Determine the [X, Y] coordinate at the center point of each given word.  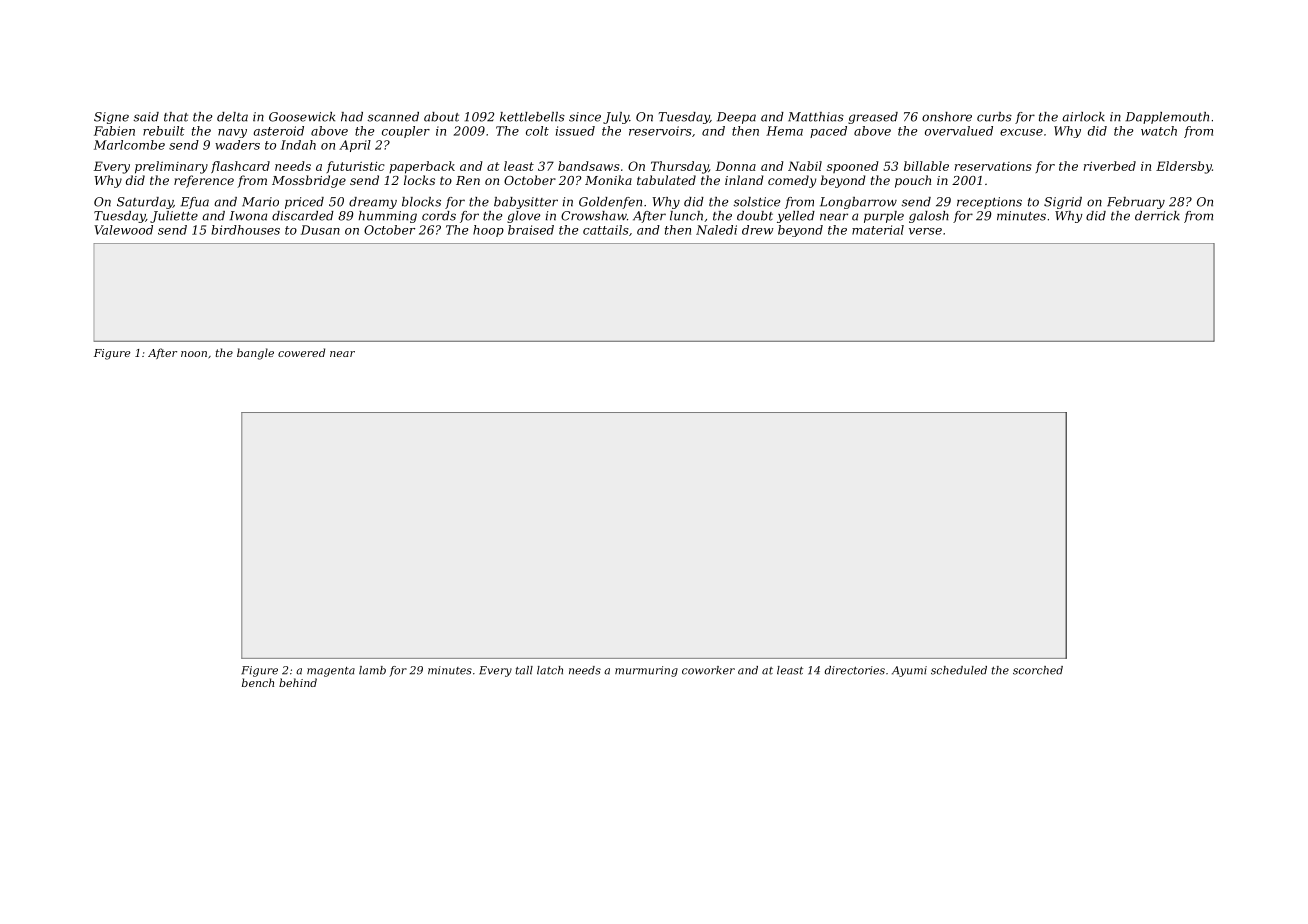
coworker [708, 670]
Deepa [736, 118]
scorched [1038, 670]
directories [855, 670]
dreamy [373, 203]
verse [925, 231]
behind [298, 682]
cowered [301, 352]
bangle [255, 354]
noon [194, 354]
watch [1159, 131]
